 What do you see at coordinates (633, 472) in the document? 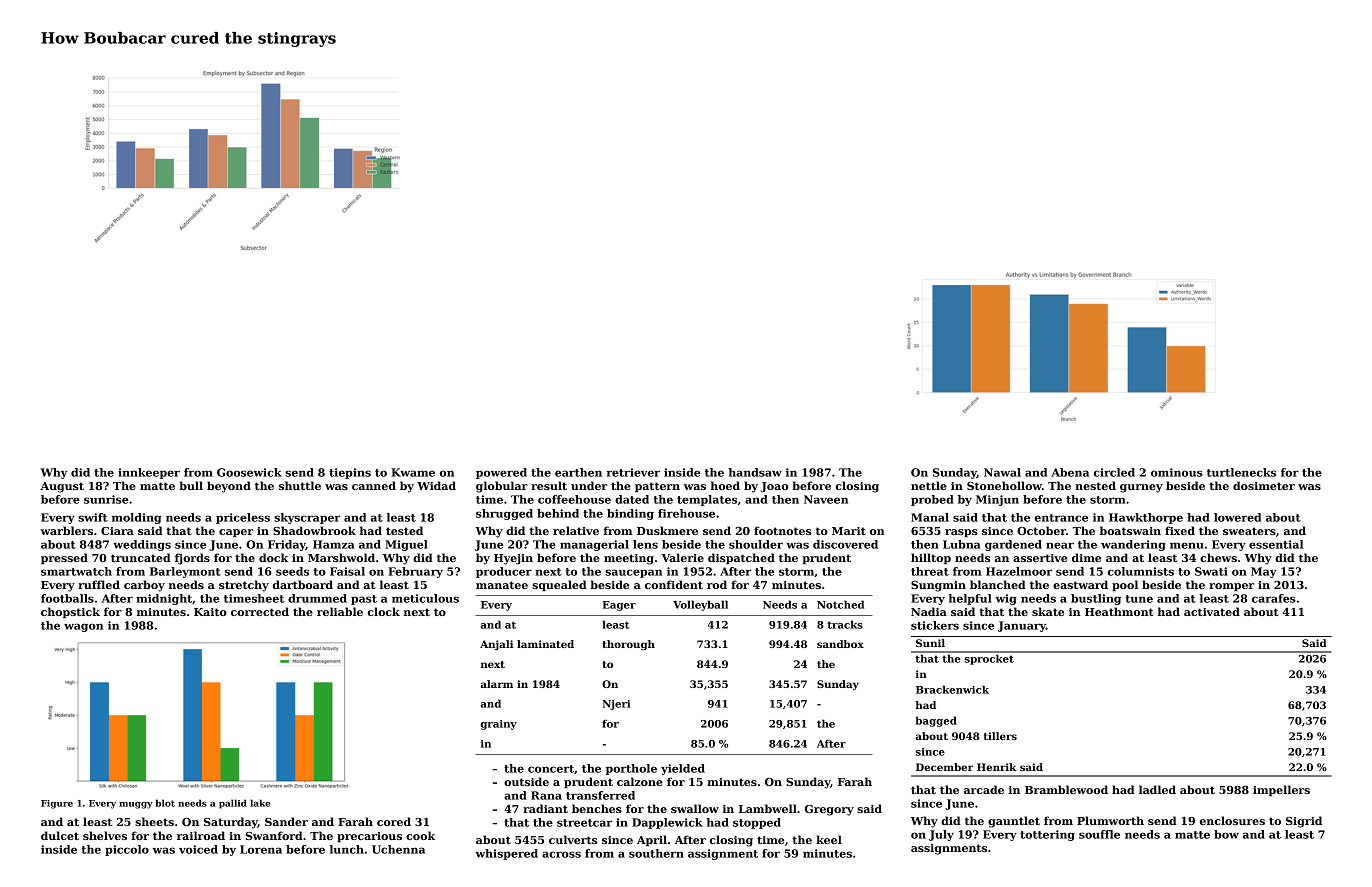
I see `retriever` at bounding box center [633, 472].
